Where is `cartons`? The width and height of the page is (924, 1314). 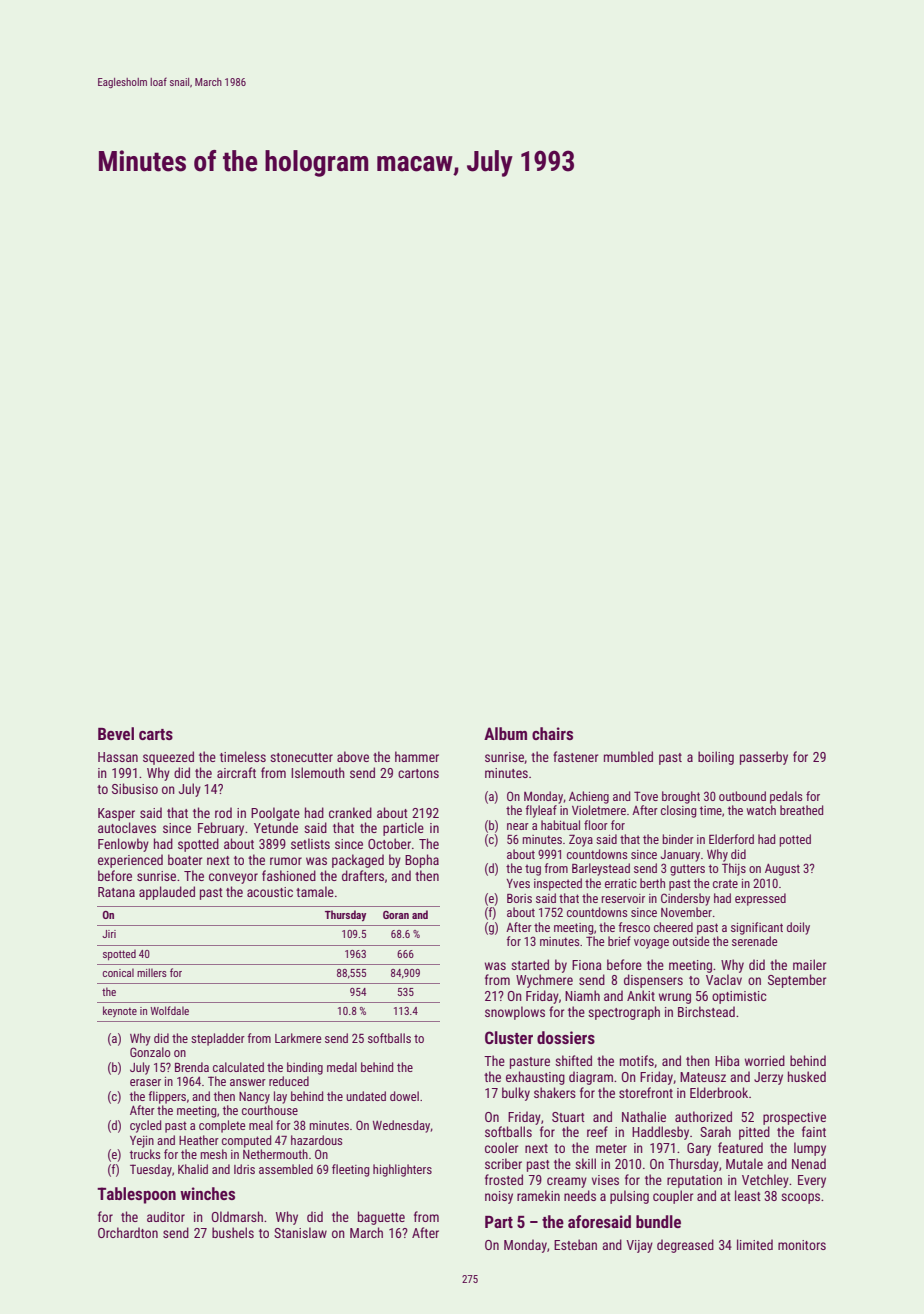
cartons is located at coordinates (418, 773).
